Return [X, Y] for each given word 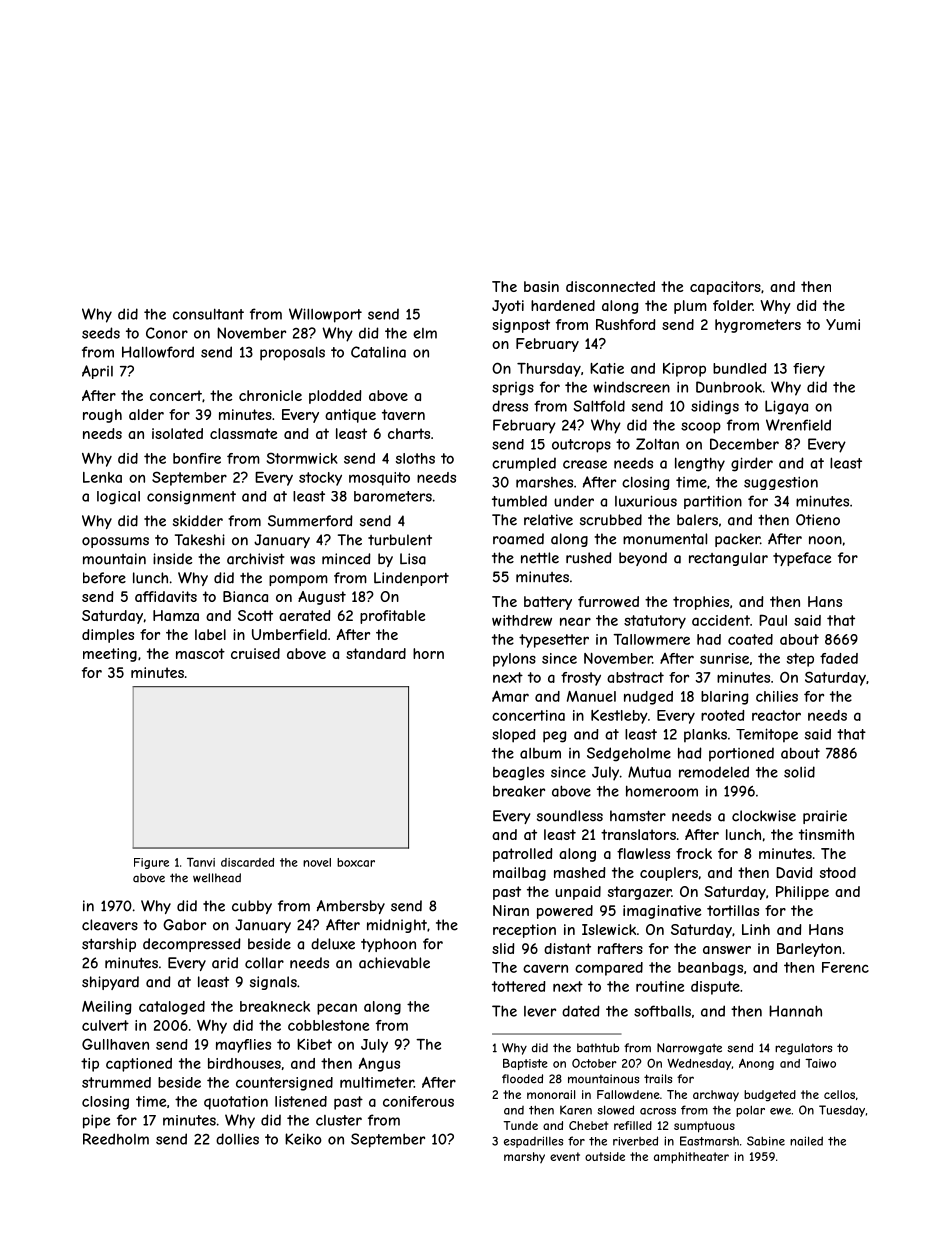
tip [90, 1065]
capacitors [725, 288]
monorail [551, 1094]
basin [541, 286]
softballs [662, 1011]
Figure [151, 863]
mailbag [519, 874]
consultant [208, 314]
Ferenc [845, 967]
